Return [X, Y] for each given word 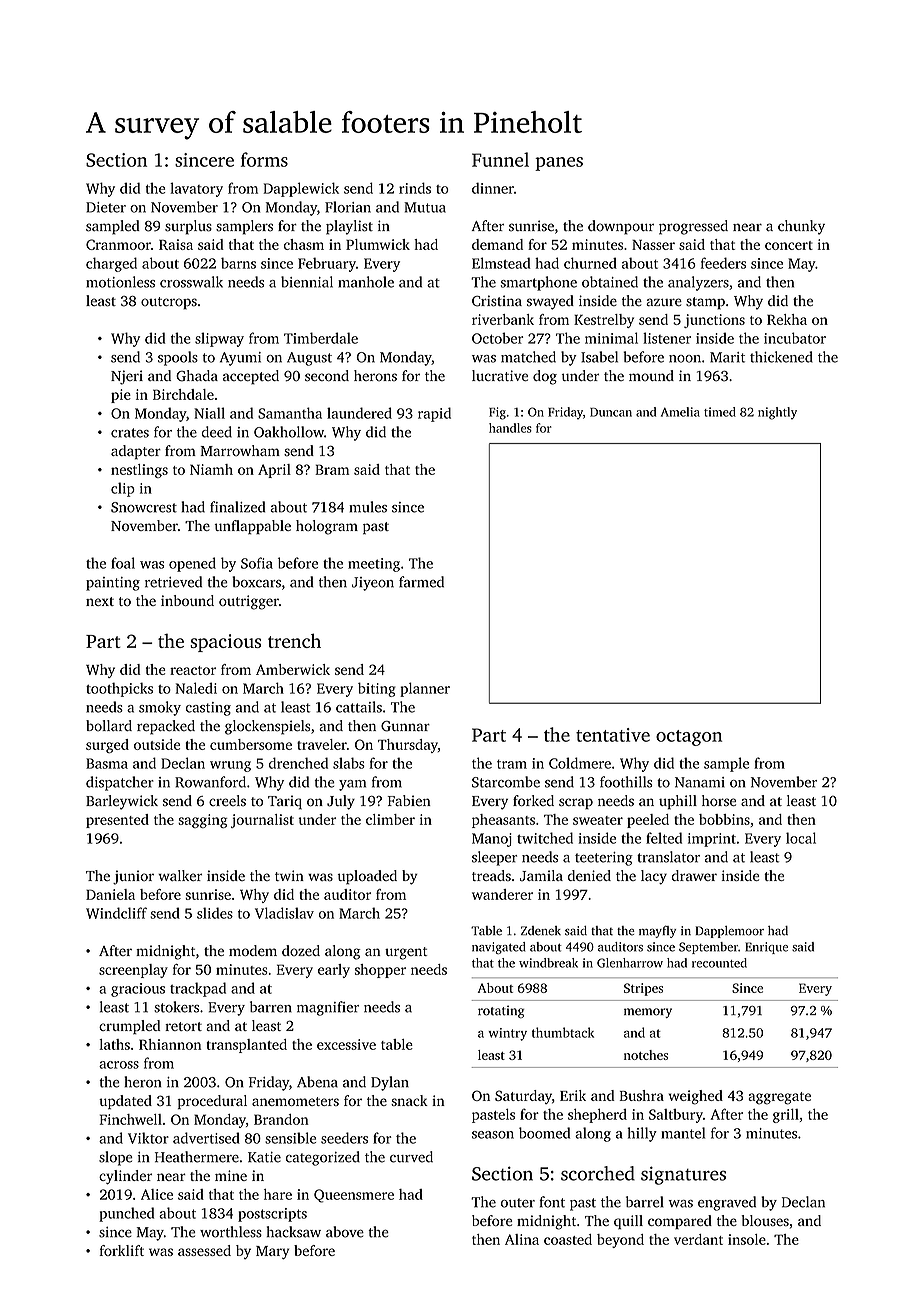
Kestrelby [604, 321]
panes [559, 164]
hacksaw [294, 1232]
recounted [719, 963]
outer [518, 1203]
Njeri [127, 377]
